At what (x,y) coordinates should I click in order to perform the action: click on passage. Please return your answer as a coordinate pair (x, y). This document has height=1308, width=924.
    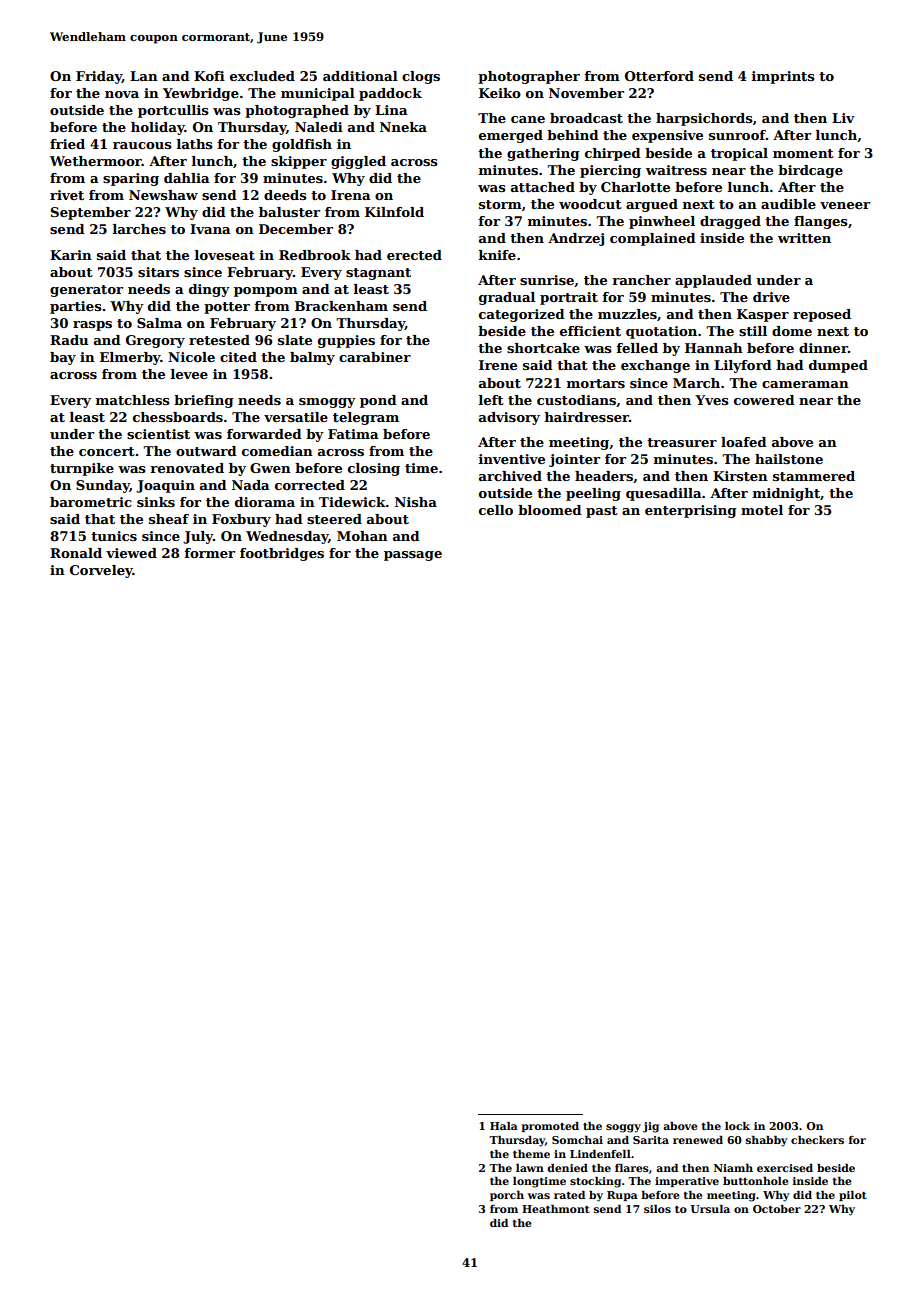
    Looking at the image, I should click on (413, 556).
